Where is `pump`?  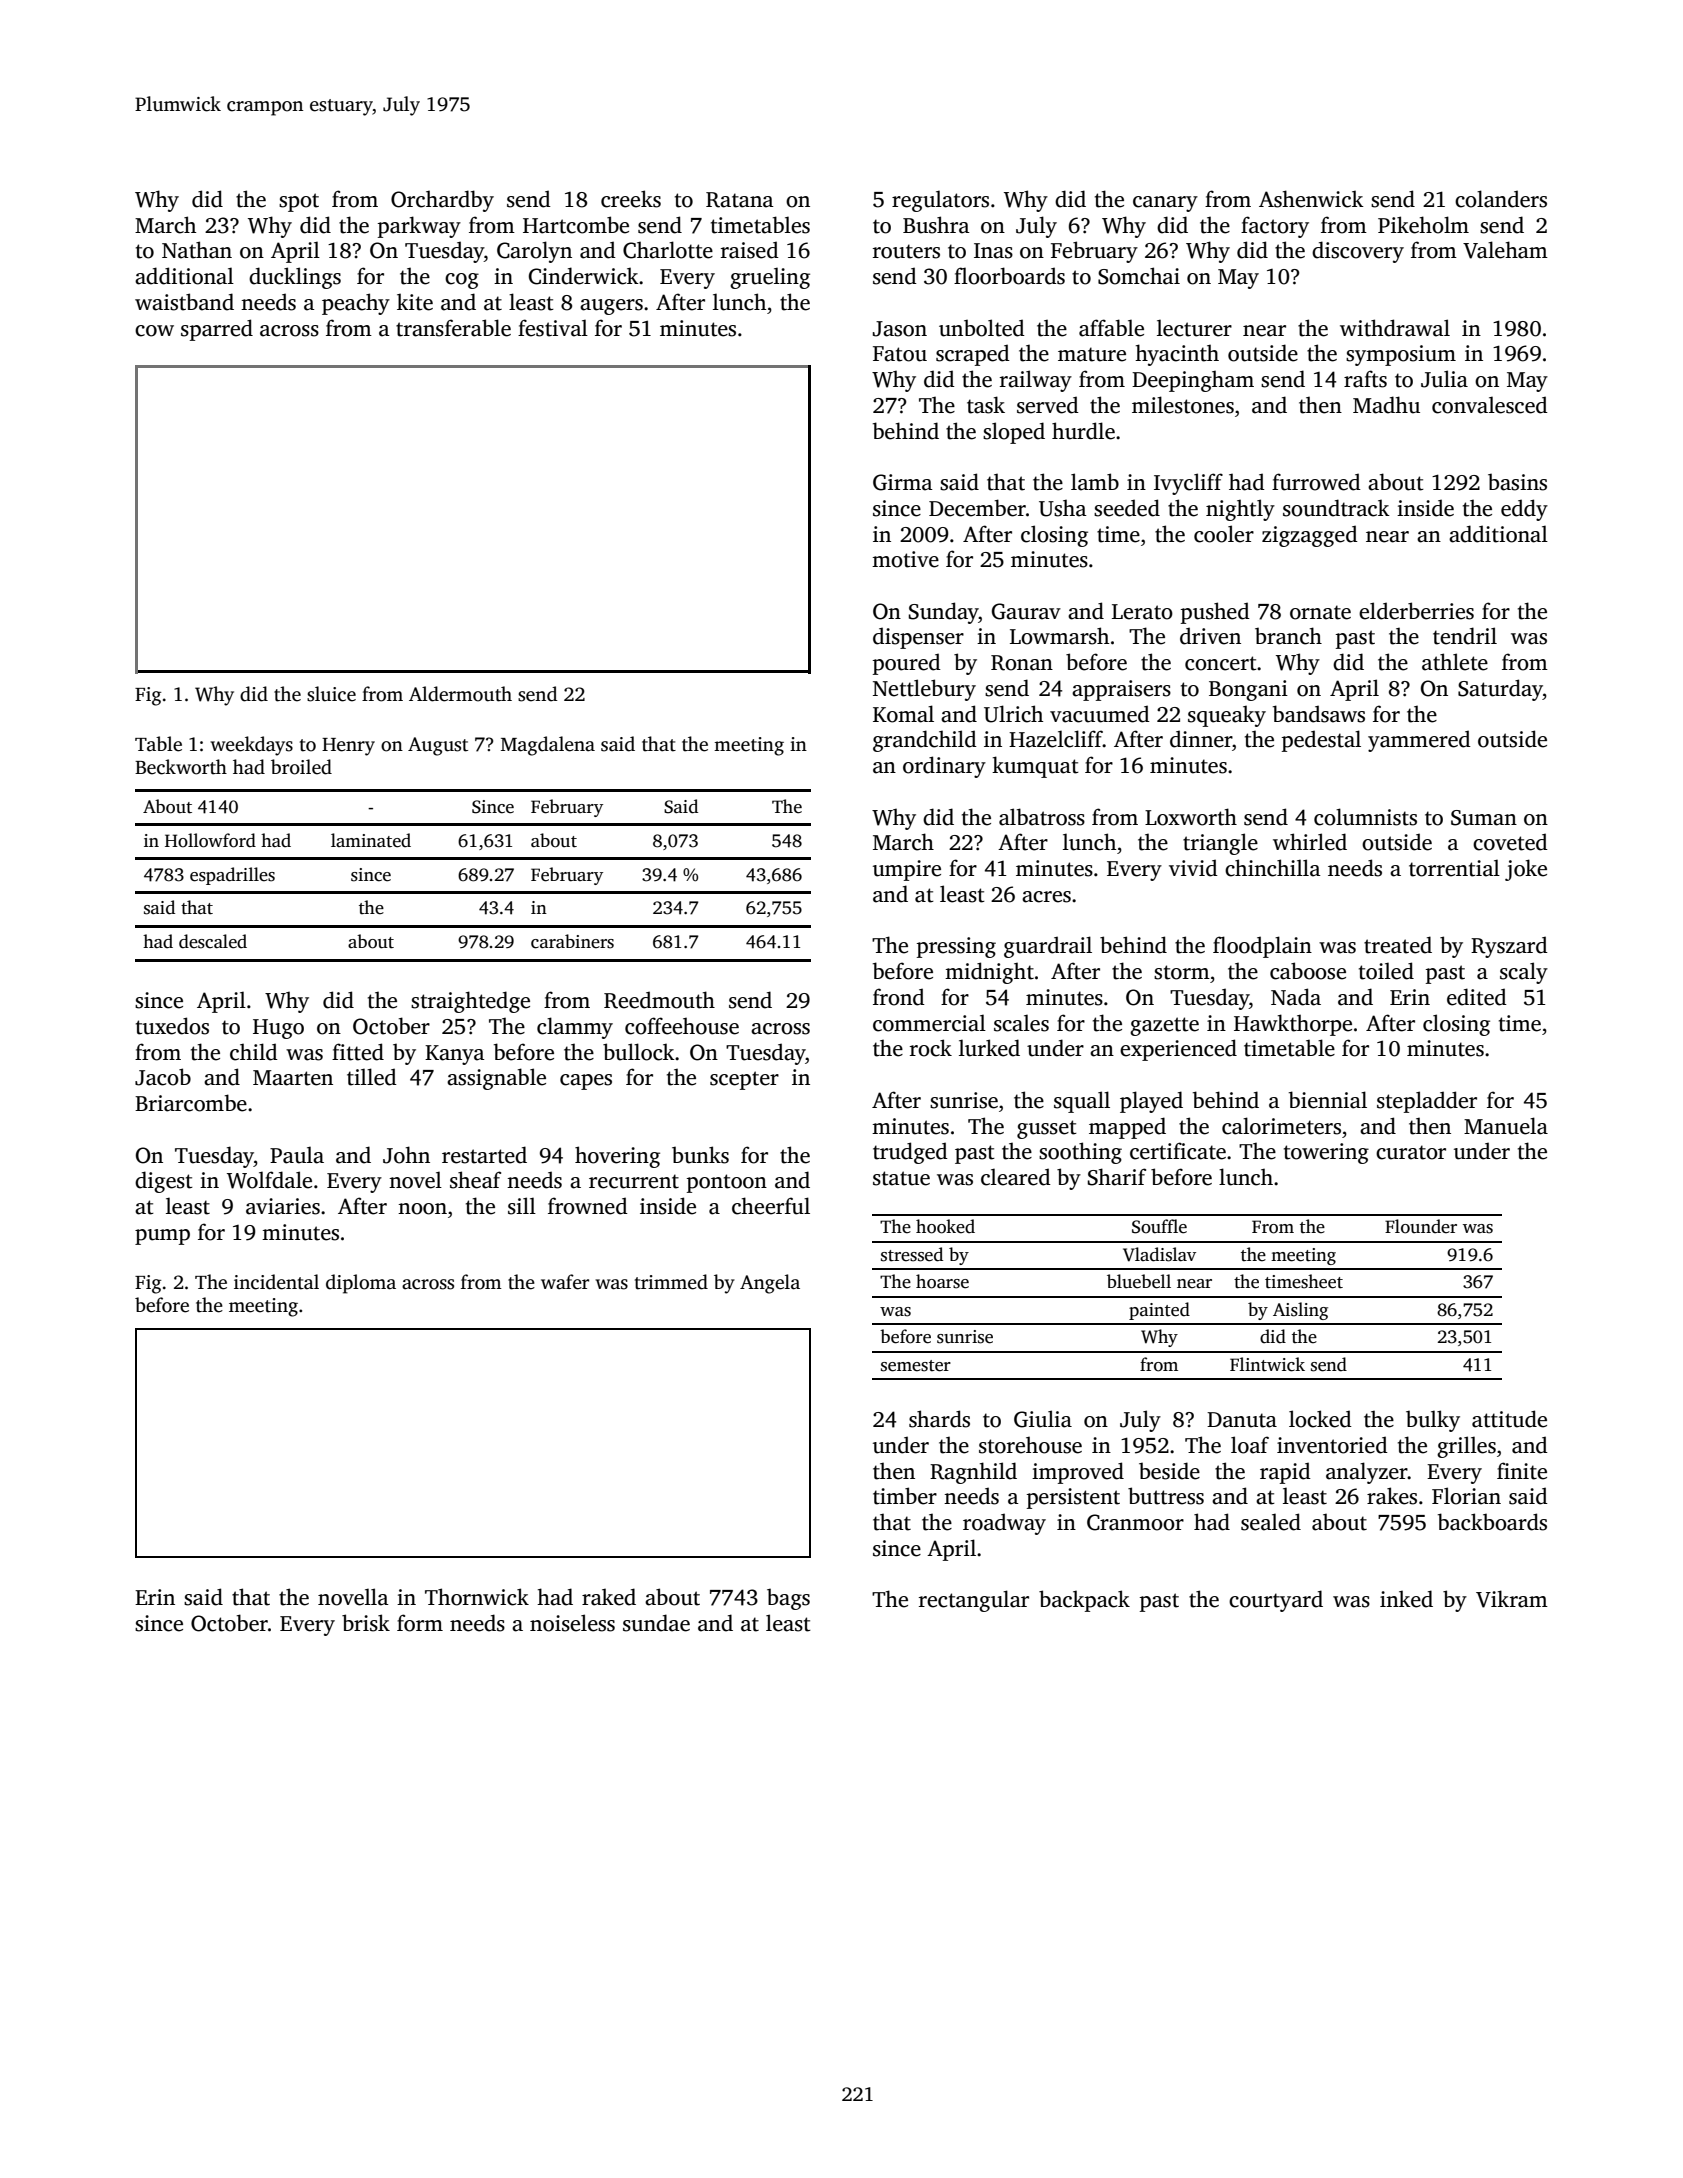 pump is located at coordinates (162, 1237).
